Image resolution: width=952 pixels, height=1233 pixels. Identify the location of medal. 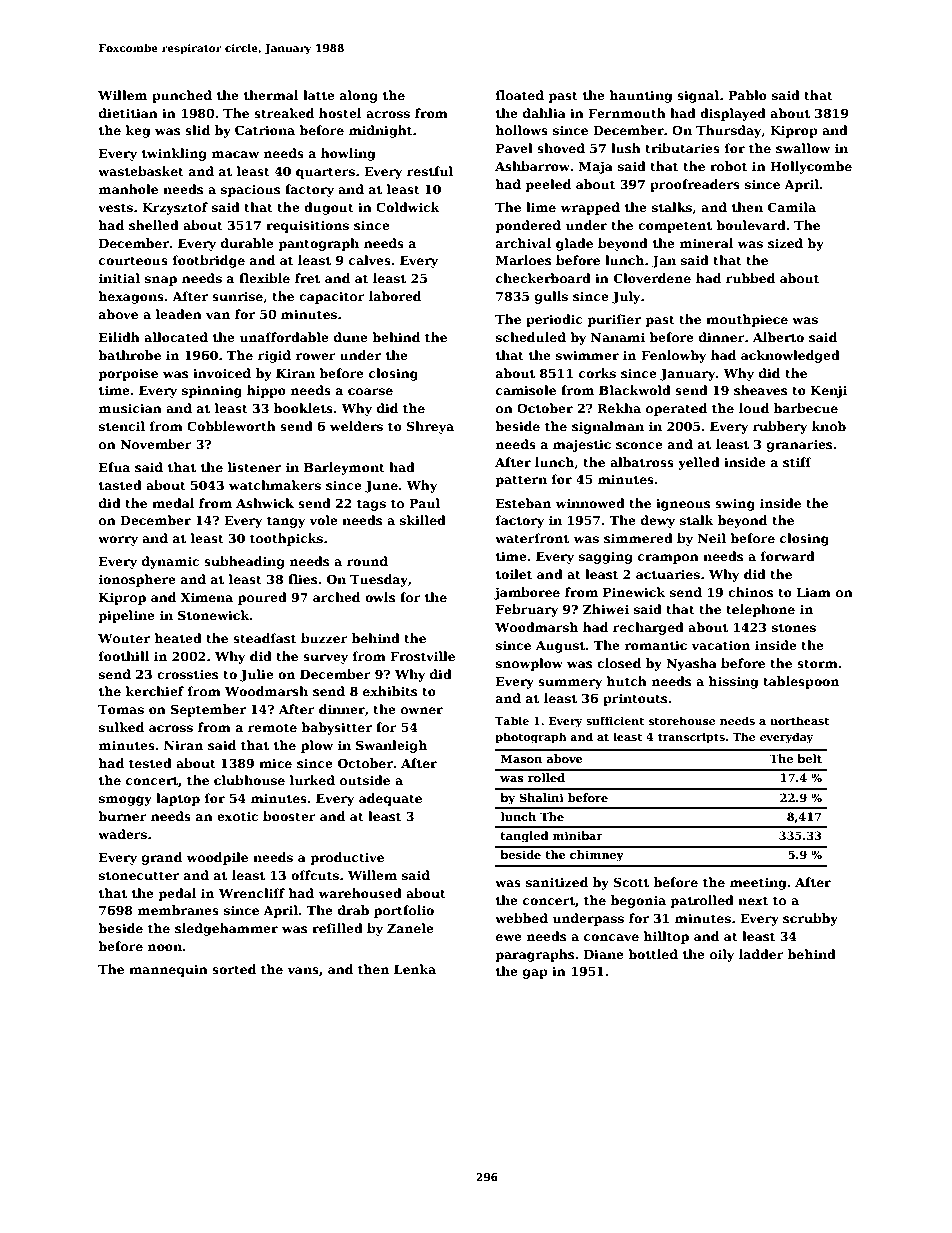
(173, 503).
